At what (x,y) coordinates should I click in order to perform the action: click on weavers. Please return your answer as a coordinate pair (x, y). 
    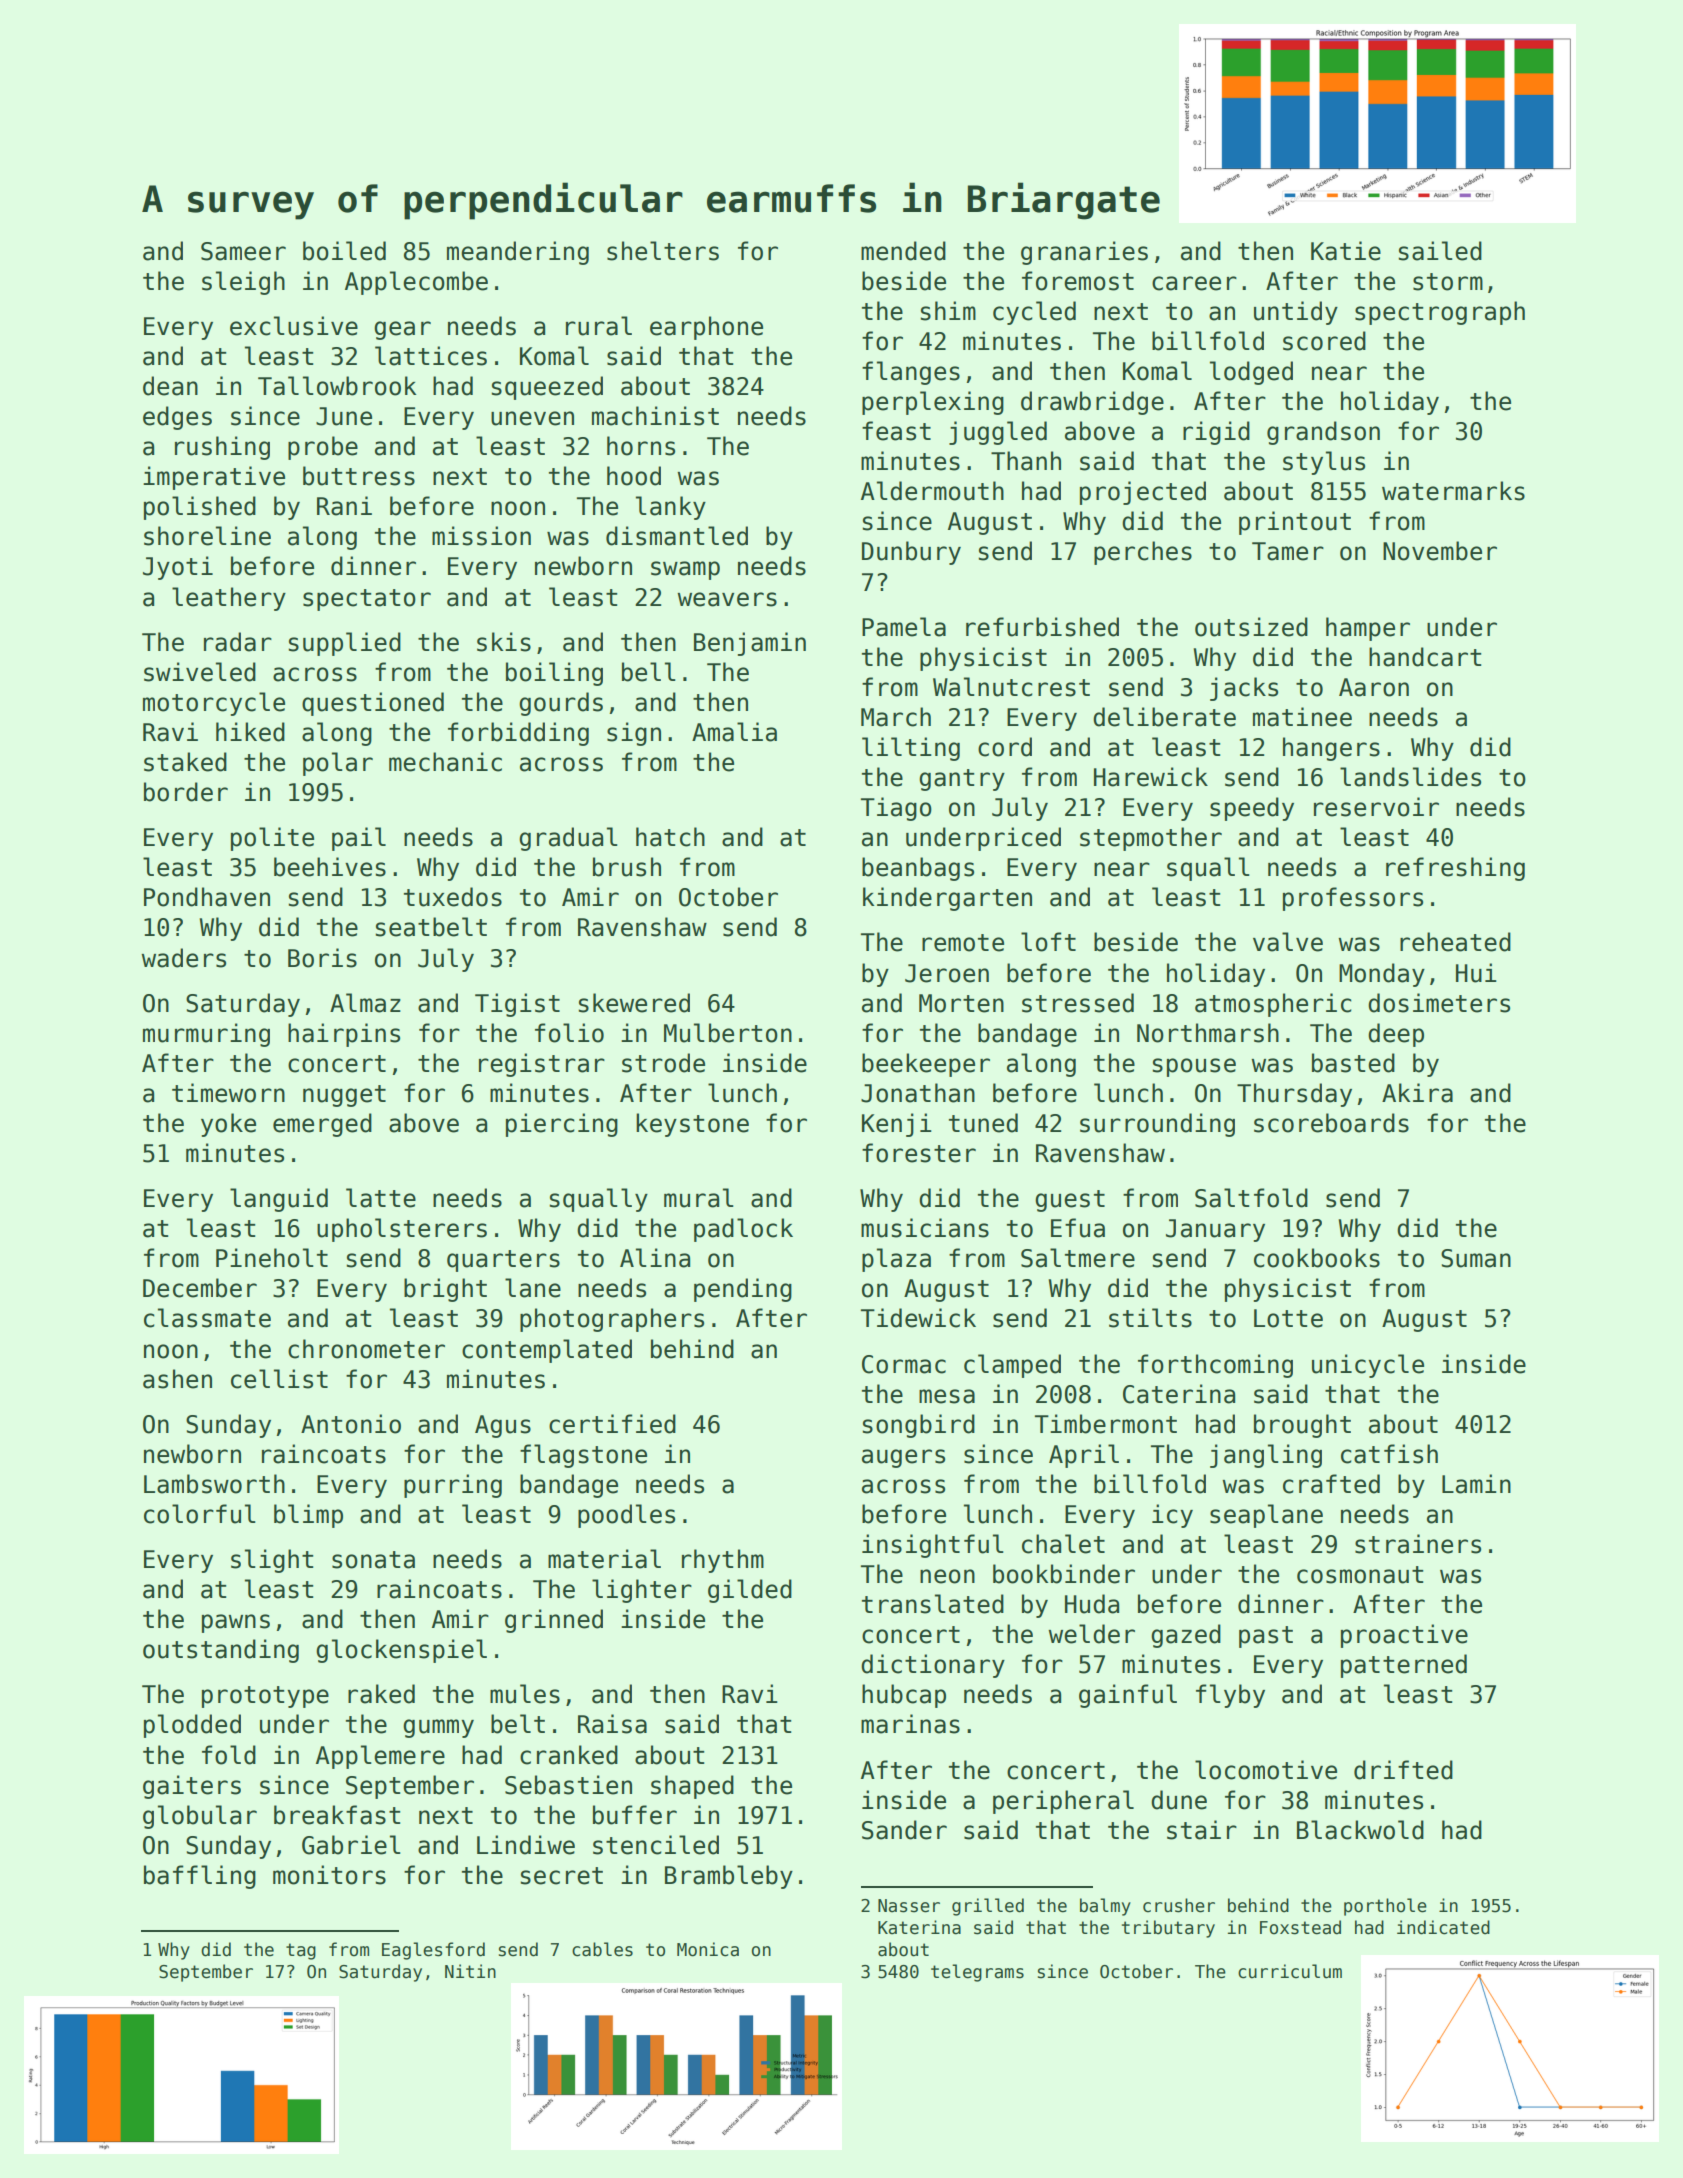
    Looking at the image, I should click on (727, 599).
